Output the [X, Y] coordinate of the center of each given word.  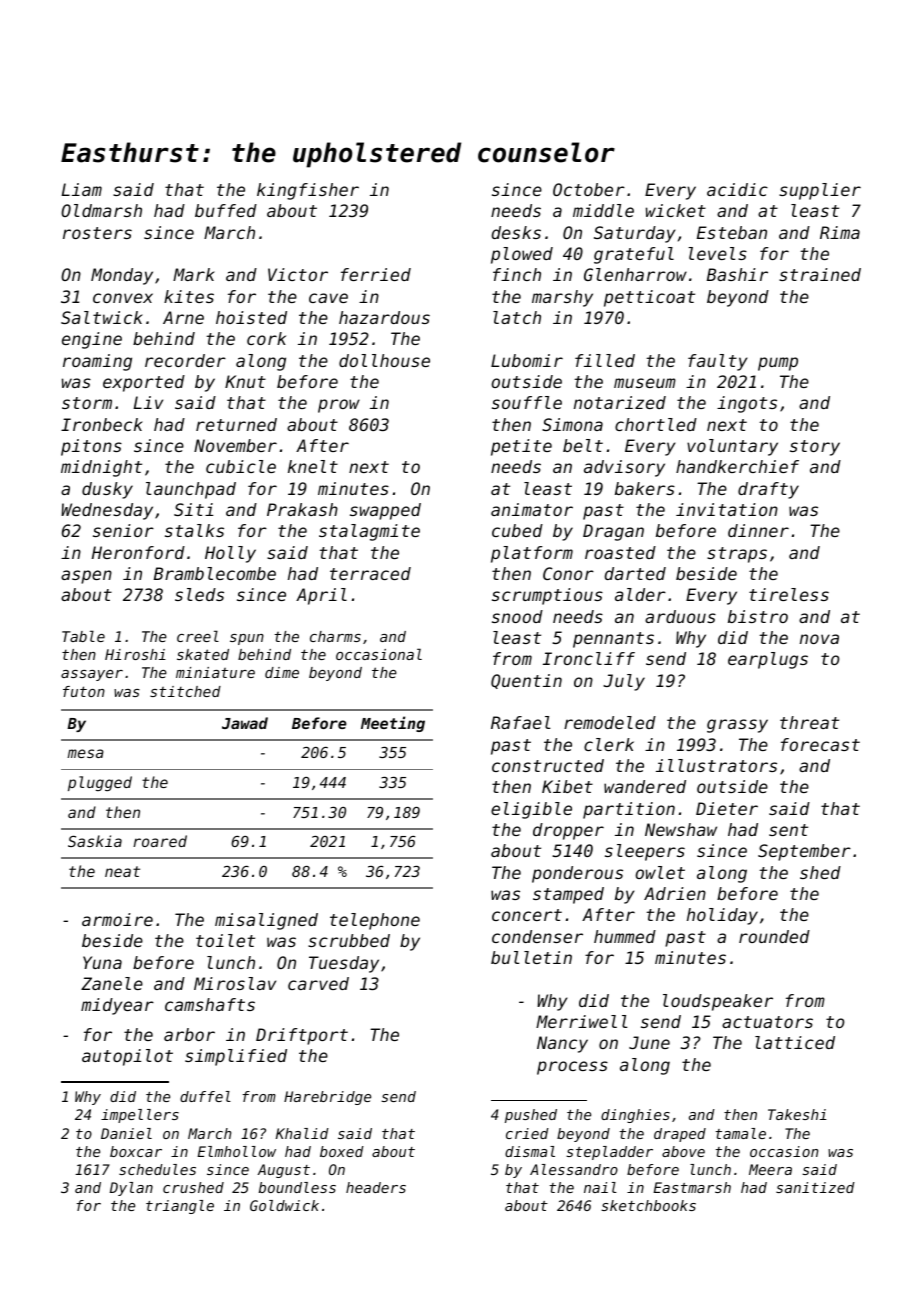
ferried [376, 274]
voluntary [732, 447]
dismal [530, 1151]
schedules [157, 1169]
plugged [100, 783]
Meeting [393, 724]
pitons [91, 447]
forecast [820, 744]
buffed [226, 210]
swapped [385, 511]
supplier [820, 191]
